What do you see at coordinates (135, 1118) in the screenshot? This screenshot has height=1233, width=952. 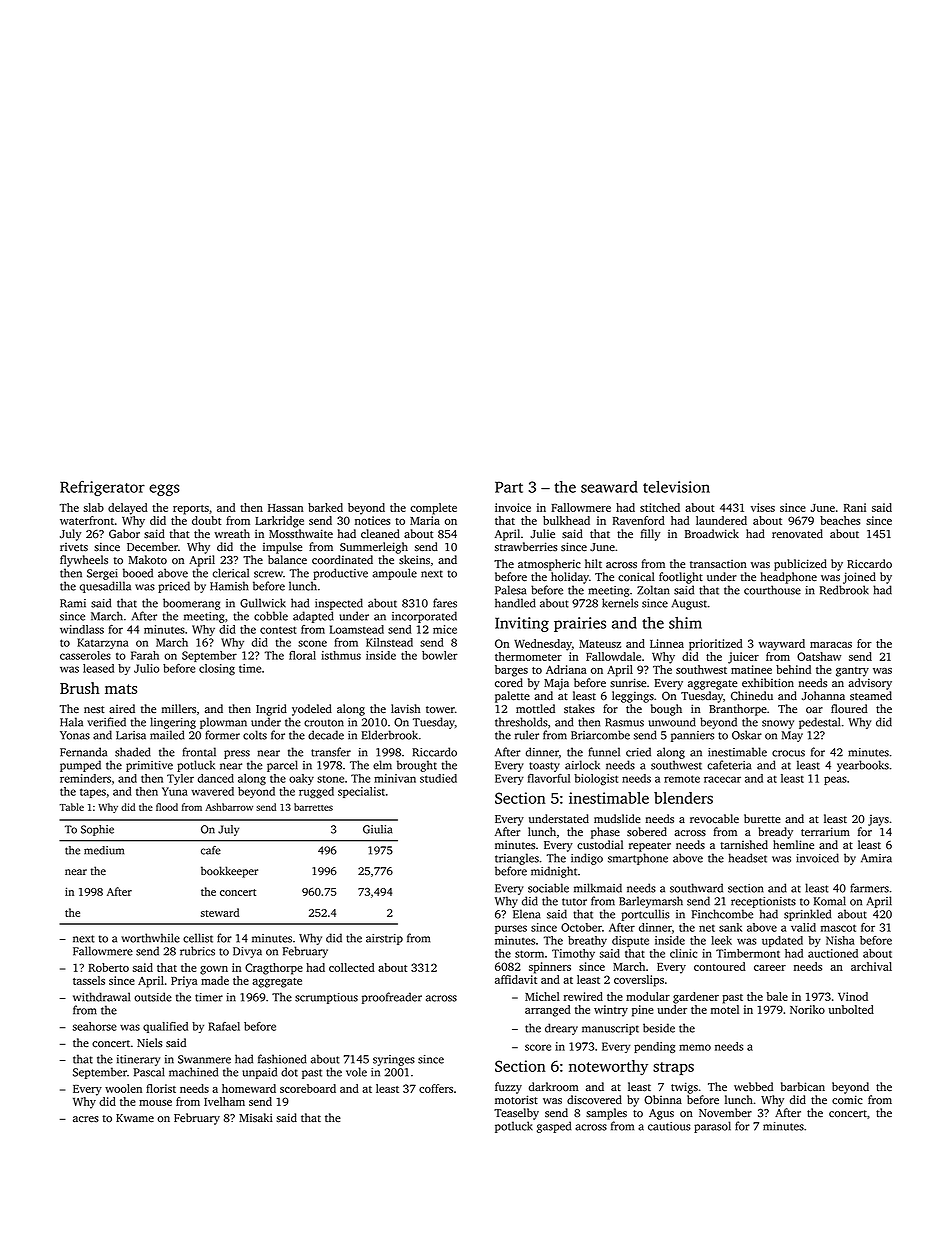 I see `Kwame` at bounding box center [135, 1118].
